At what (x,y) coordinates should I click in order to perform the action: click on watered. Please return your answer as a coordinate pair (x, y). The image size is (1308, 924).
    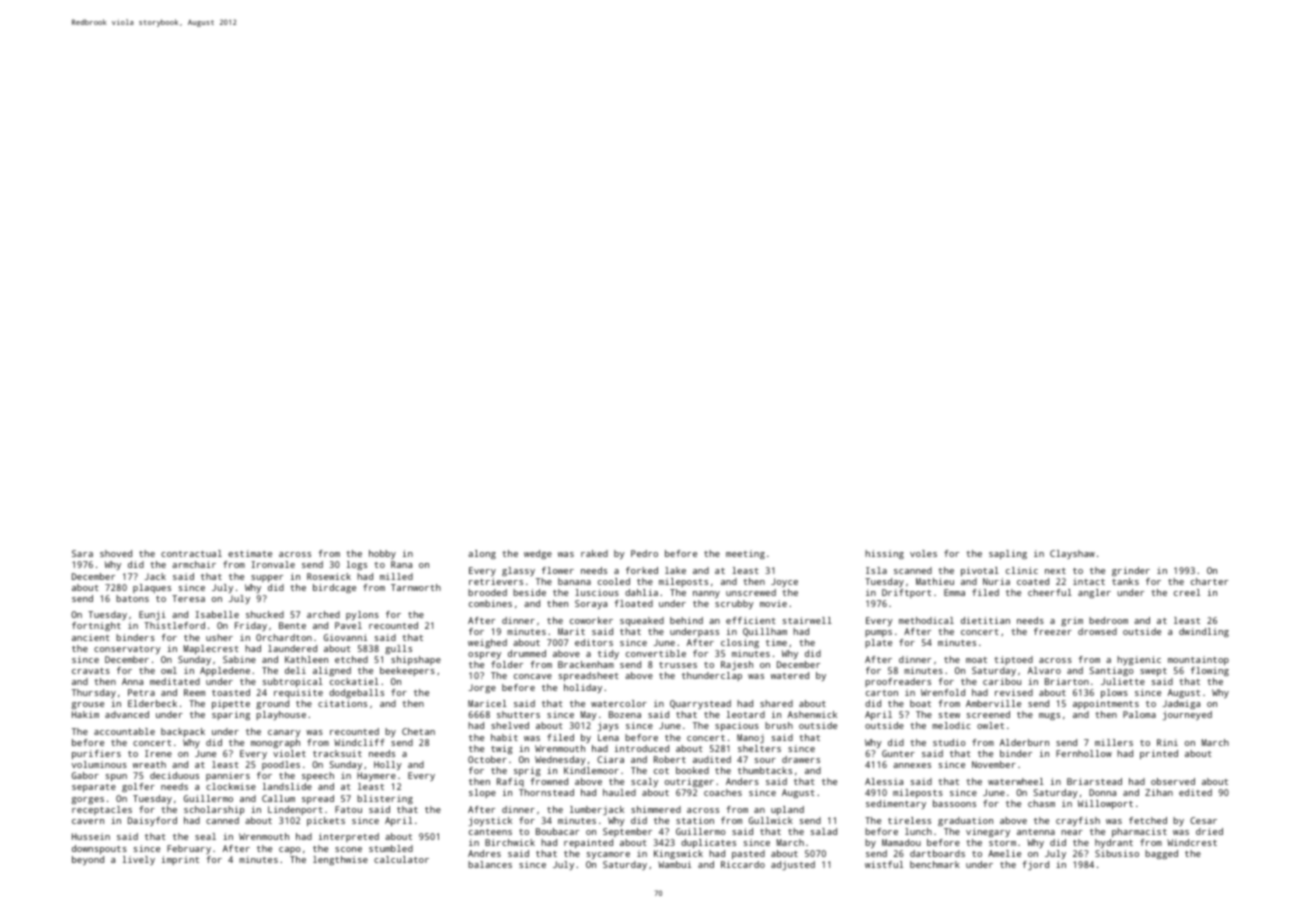
    Looking at the image, I should click on (790, 675).
